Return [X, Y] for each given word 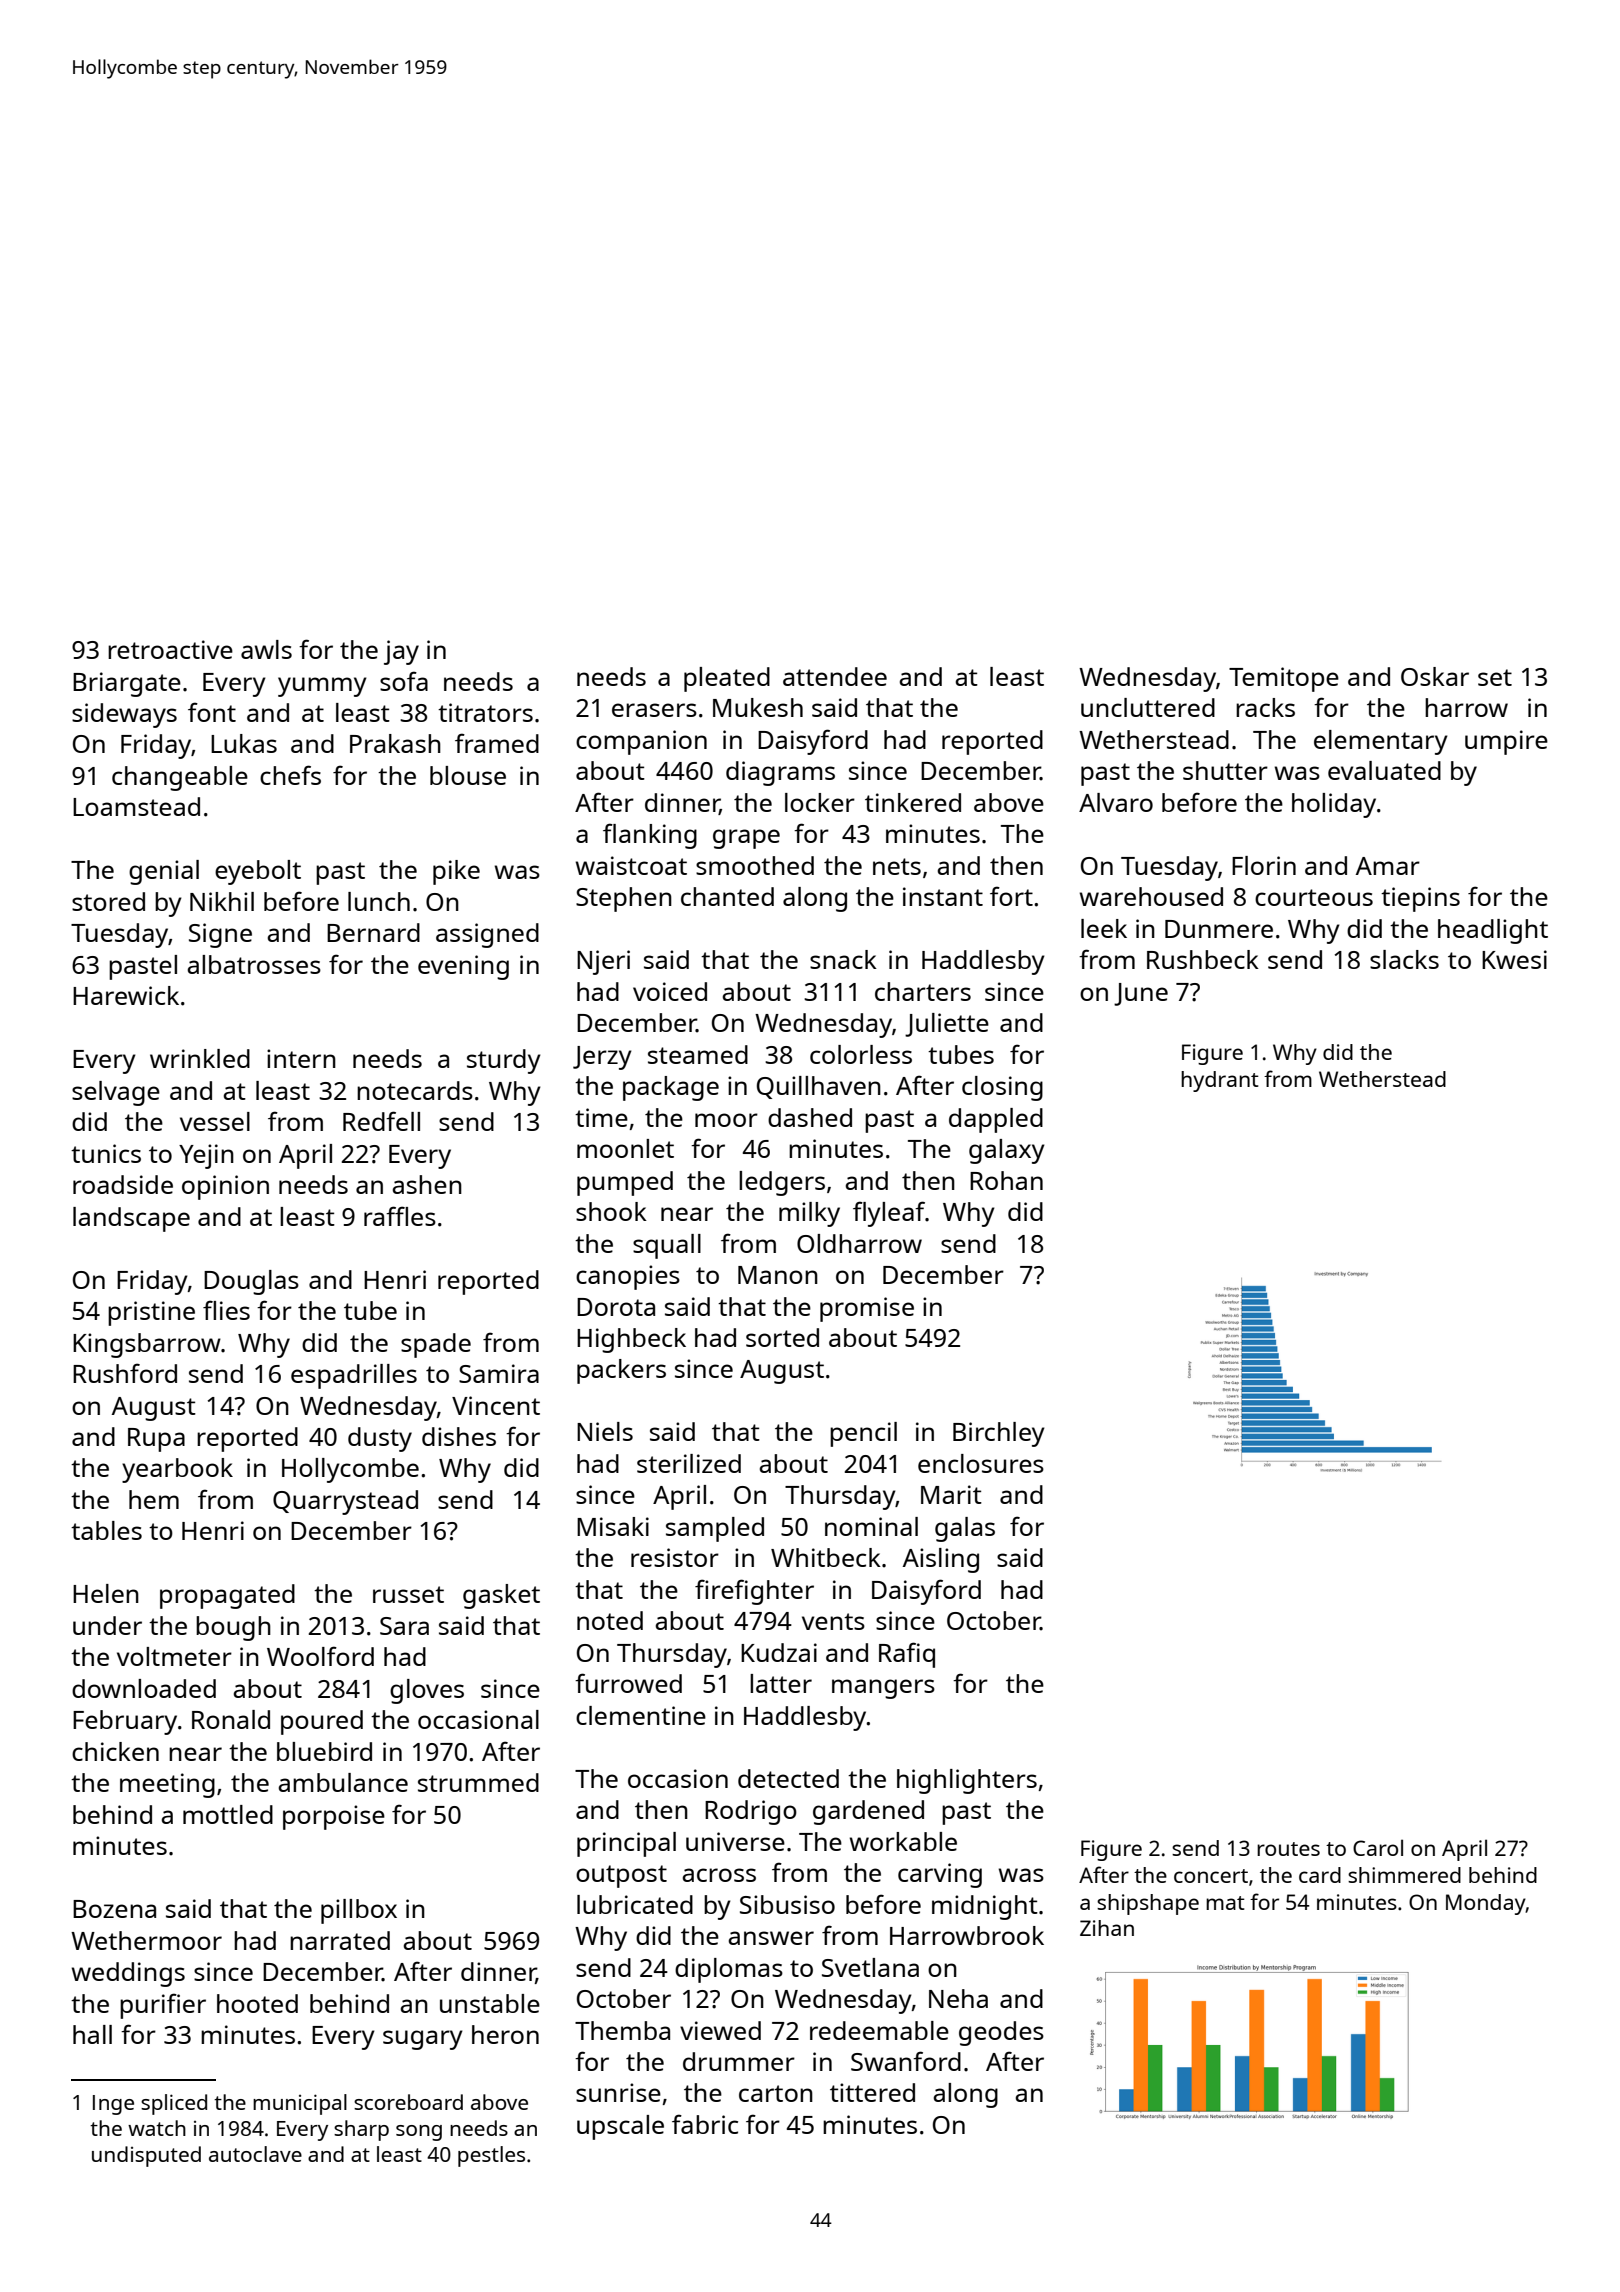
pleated [727, 679]
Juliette [947, 1025]
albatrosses [254, 964]
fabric [705, 2124]
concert [1211, 1876]
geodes [1001, 2033]
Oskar [1435, 676]
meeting [167, 1785]
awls [266, 649]
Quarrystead [345, 1502]
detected [788, 1778]
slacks [1404, 959]
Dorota [616, 1307]
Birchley [999, 1434]
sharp [361, 2130]
